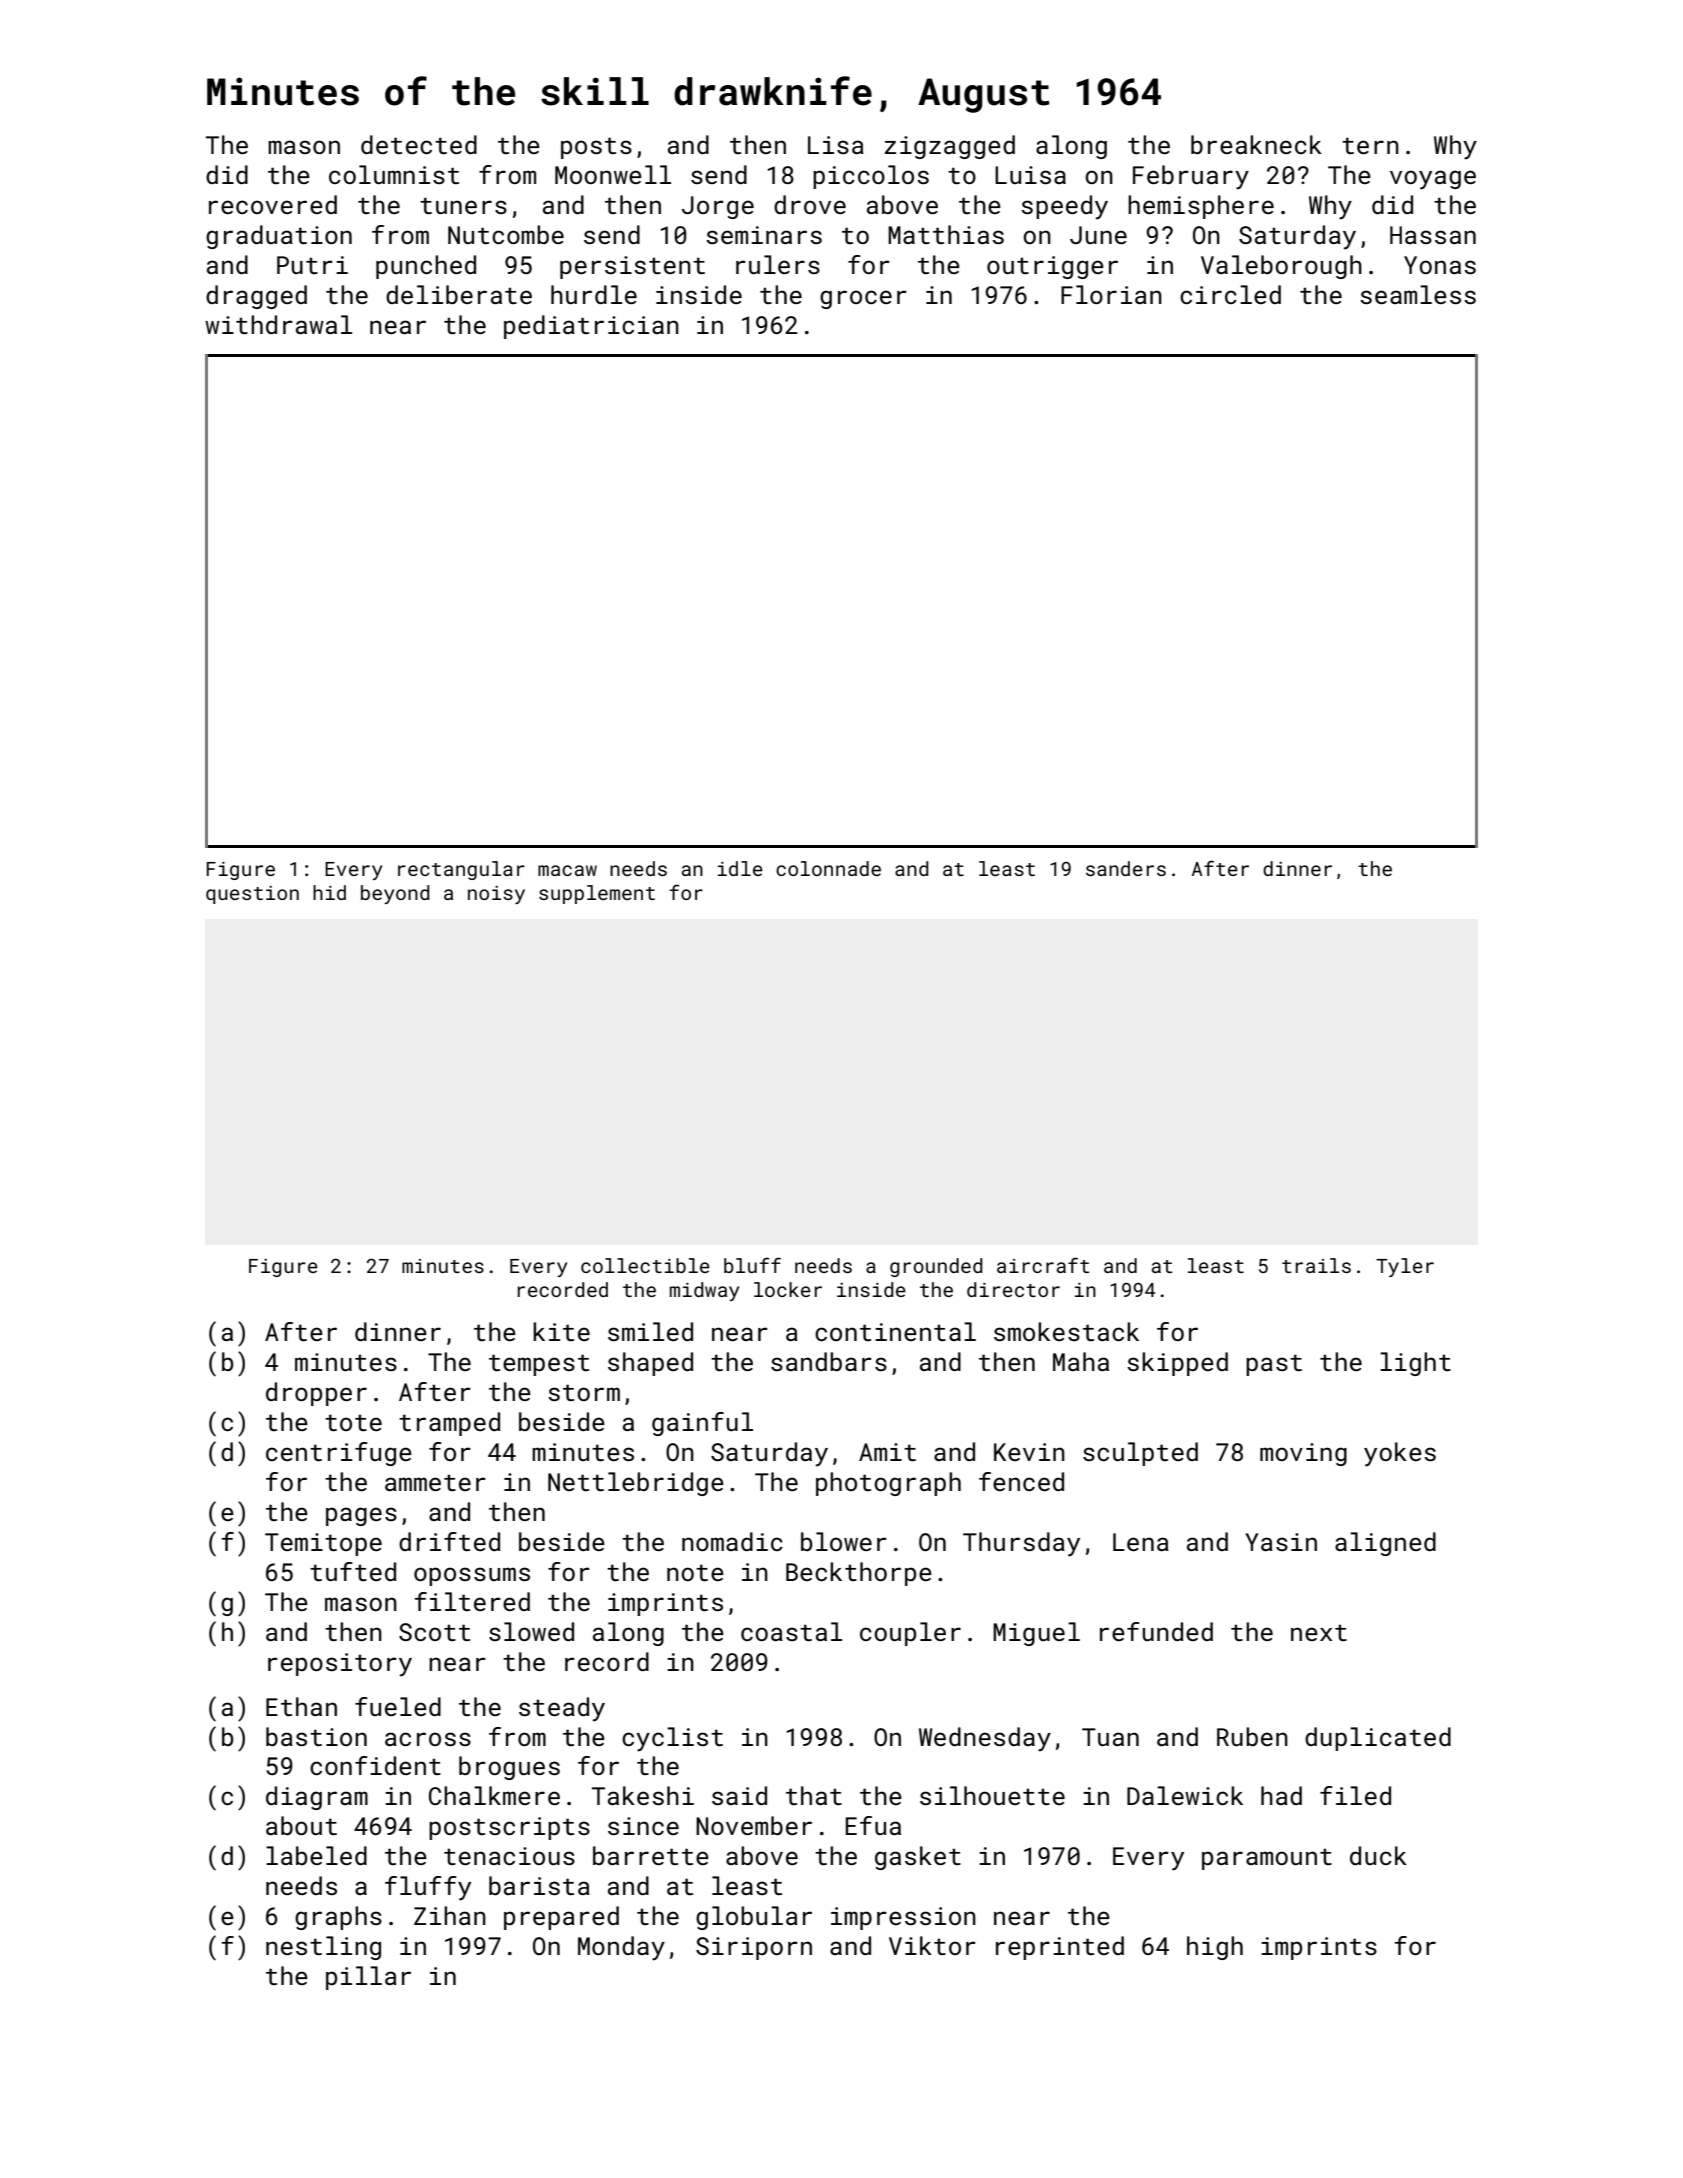 Image resolution: width=1683 pixels, height=2178 pixels. Describe the element at coordinates (1126, 868) in the image. I see `sanders` at that location.
